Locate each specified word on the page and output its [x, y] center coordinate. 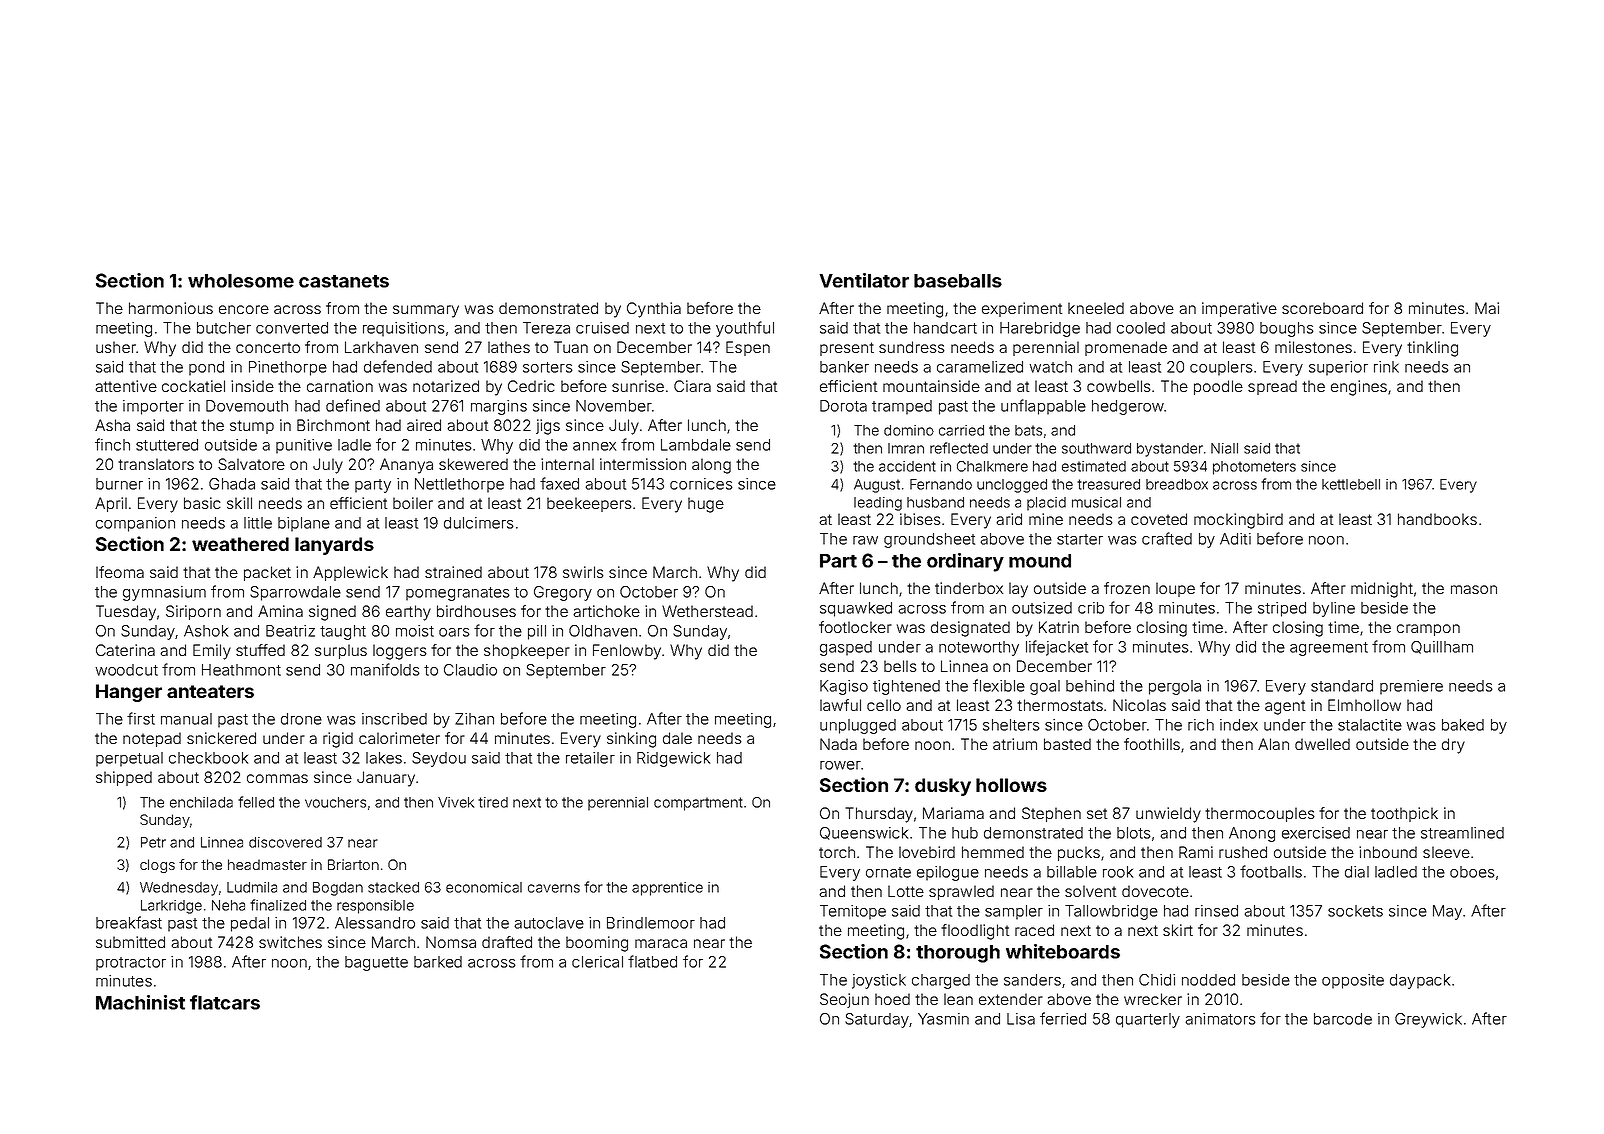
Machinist [140, 1002]
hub [965, 833]
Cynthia [654, 310]
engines [1359, 388]
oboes [1472, 872]
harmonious [171, 308]
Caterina [125, 650]
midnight [1382, 590]
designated [970, 629]
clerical [597, 962]
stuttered [167, 445]
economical [484, 887]
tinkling [1432, 349]
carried [961, 430]
